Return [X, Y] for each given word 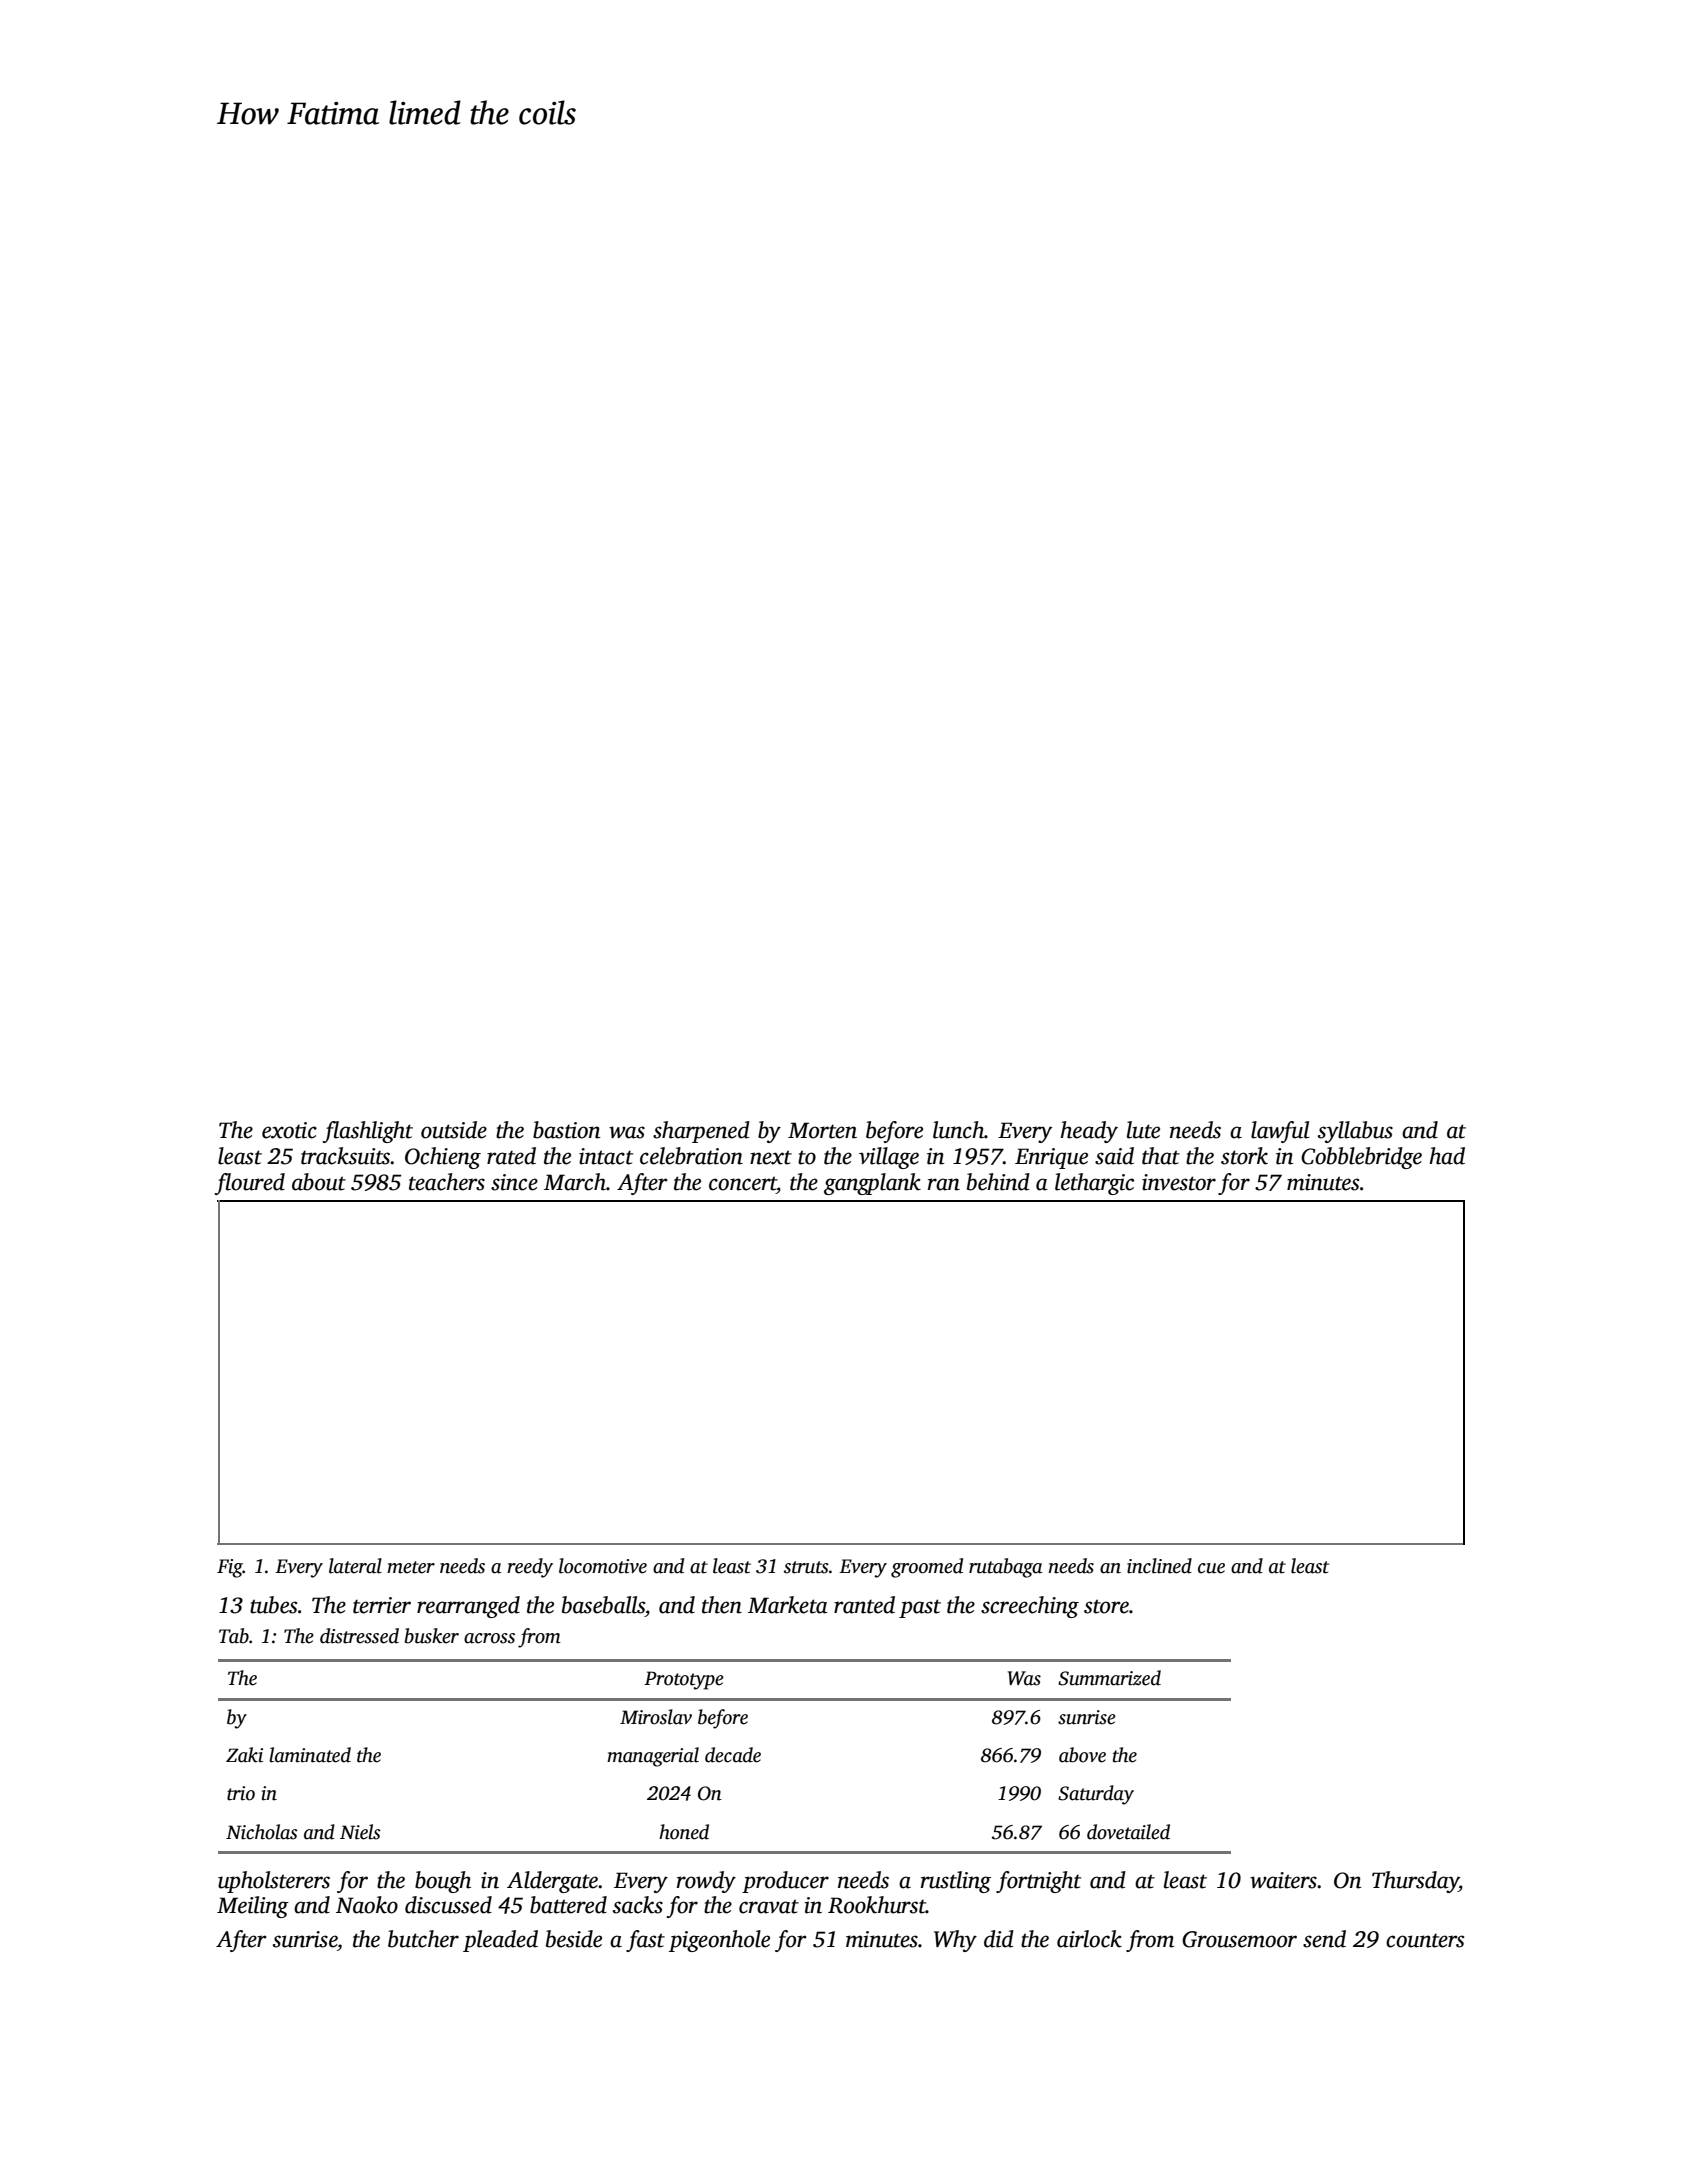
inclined [1159, 1566]
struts [806, 1567]
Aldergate [552, 1882]
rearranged [468, 1607]
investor [1179, 1182]
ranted [864, 1605]
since [514, 1182]
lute [1143, 1130]
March [575, 1182]
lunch [958, 1130]
